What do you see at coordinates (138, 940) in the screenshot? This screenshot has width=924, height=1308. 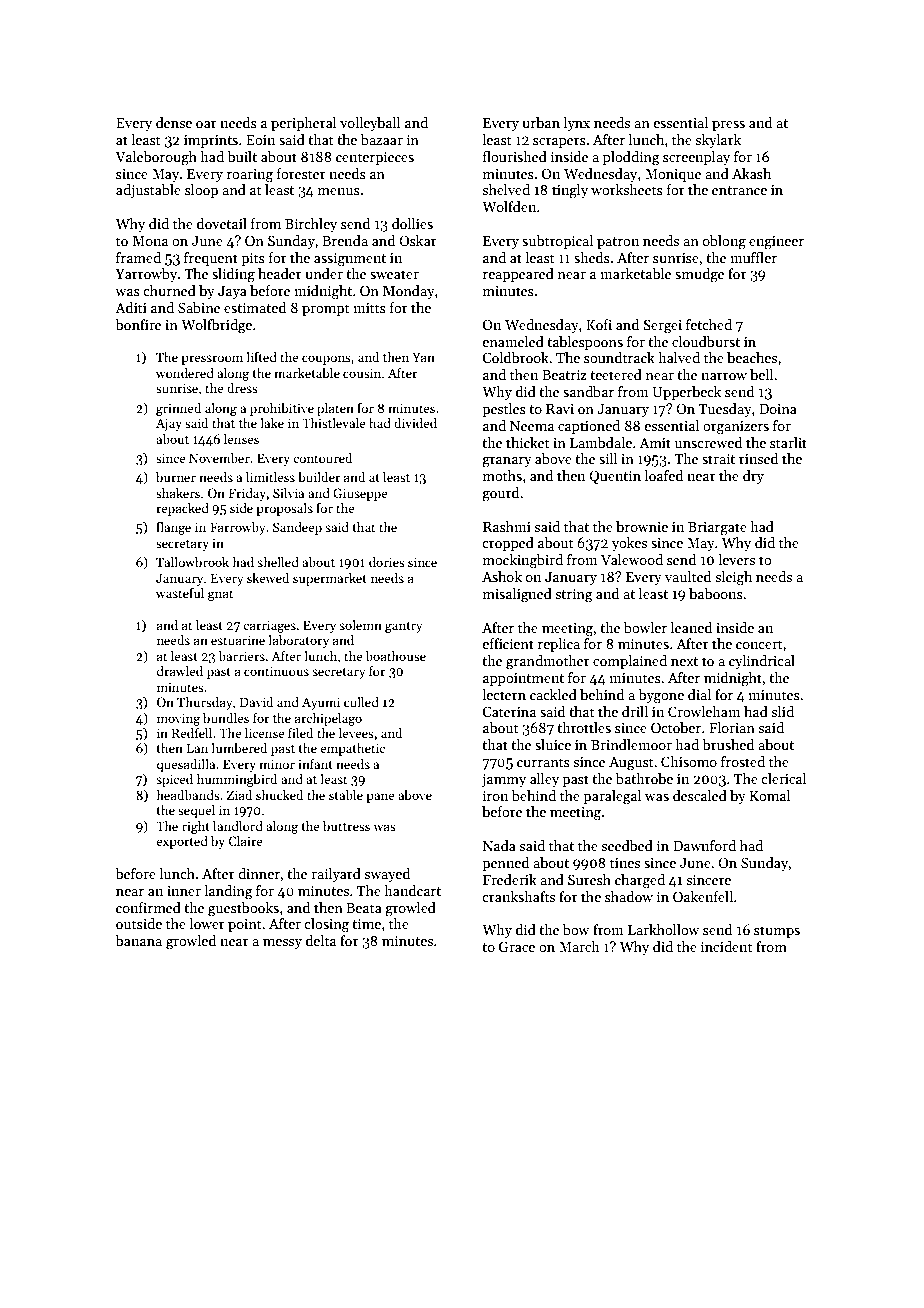 I see `banana` at bounding box center [138, 940].
